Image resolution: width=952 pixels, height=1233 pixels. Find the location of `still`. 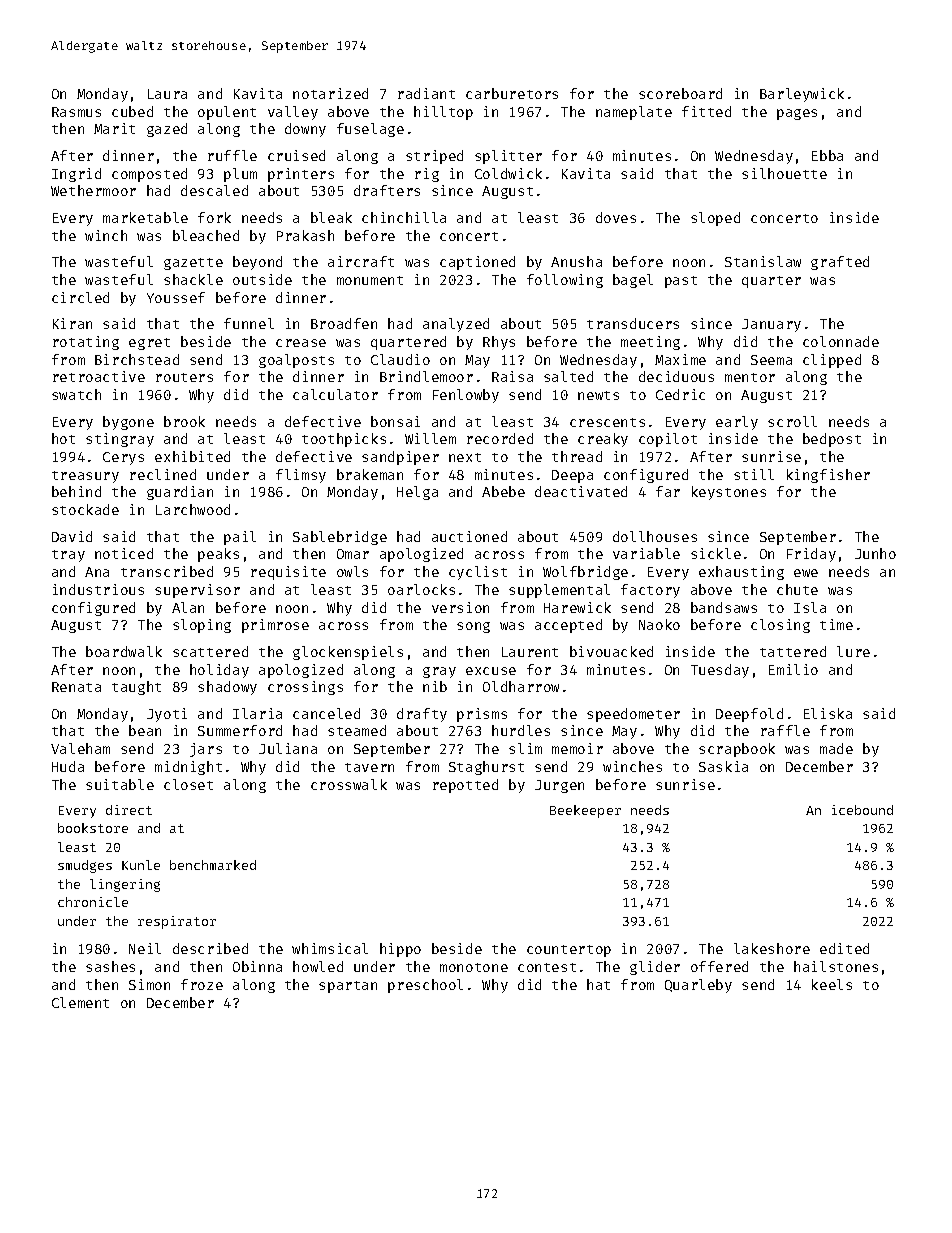

still is located at coordinates (754, 474).
